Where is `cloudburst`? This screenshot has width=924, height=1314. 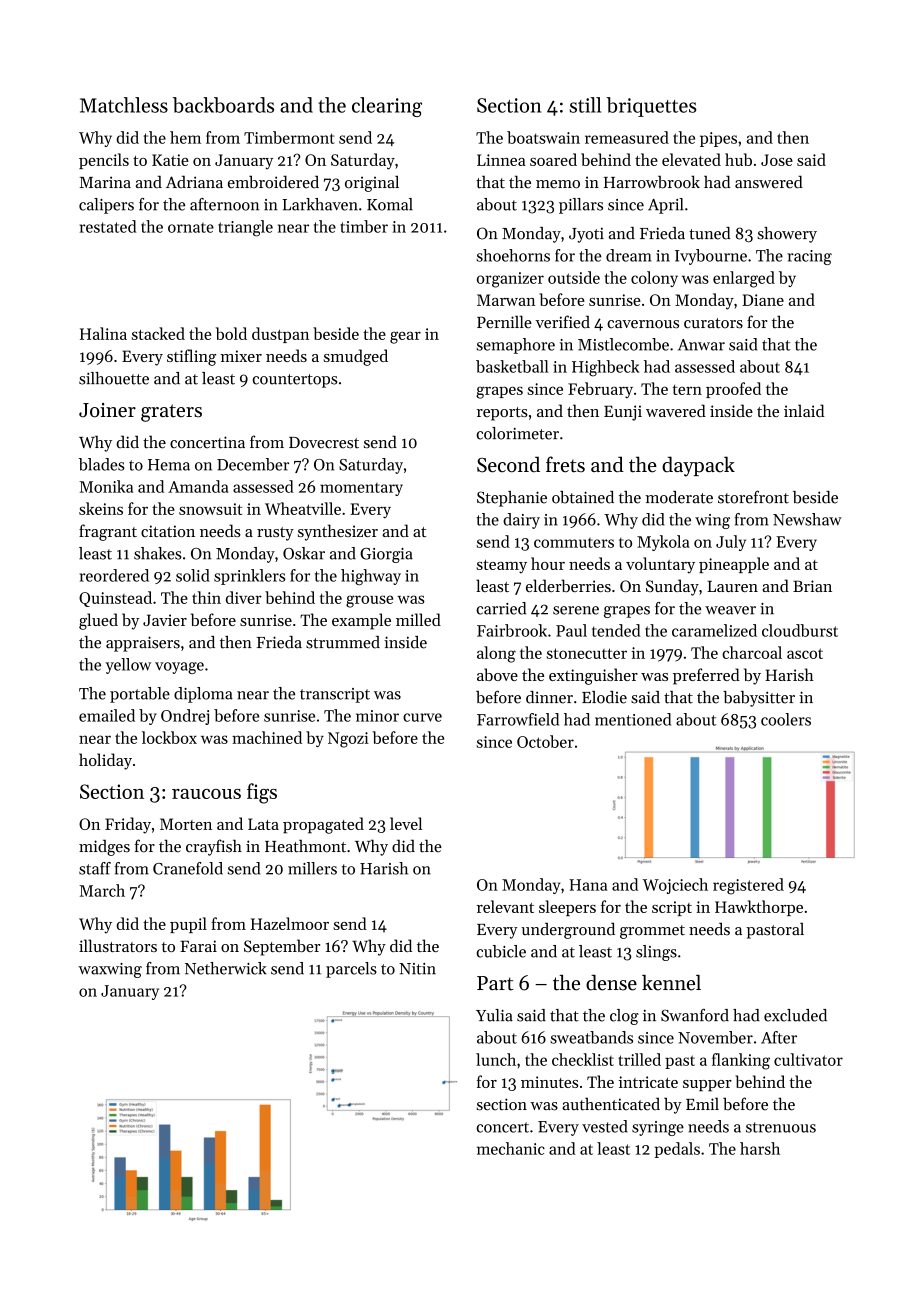 cloudburst is located at coordinates (800, 630).
